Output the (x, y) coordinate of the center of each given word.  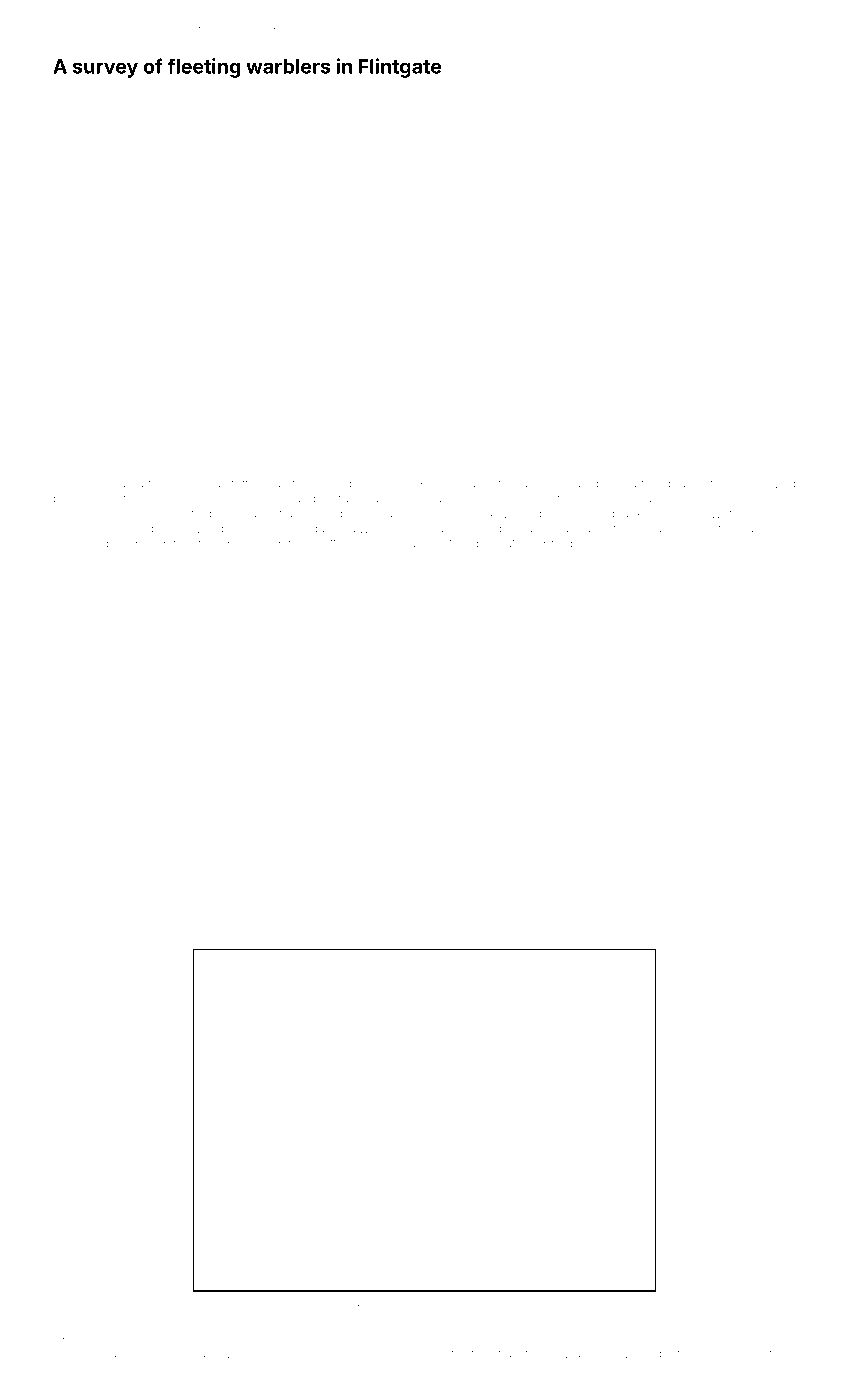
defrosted (365, 930)
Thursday (103, 1354)
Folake (72, 483)
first (313, 1302)
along (585, 932)
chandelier (346, 484)
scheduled (765, 484)
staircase (319, 931)
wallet (511, 1354)
